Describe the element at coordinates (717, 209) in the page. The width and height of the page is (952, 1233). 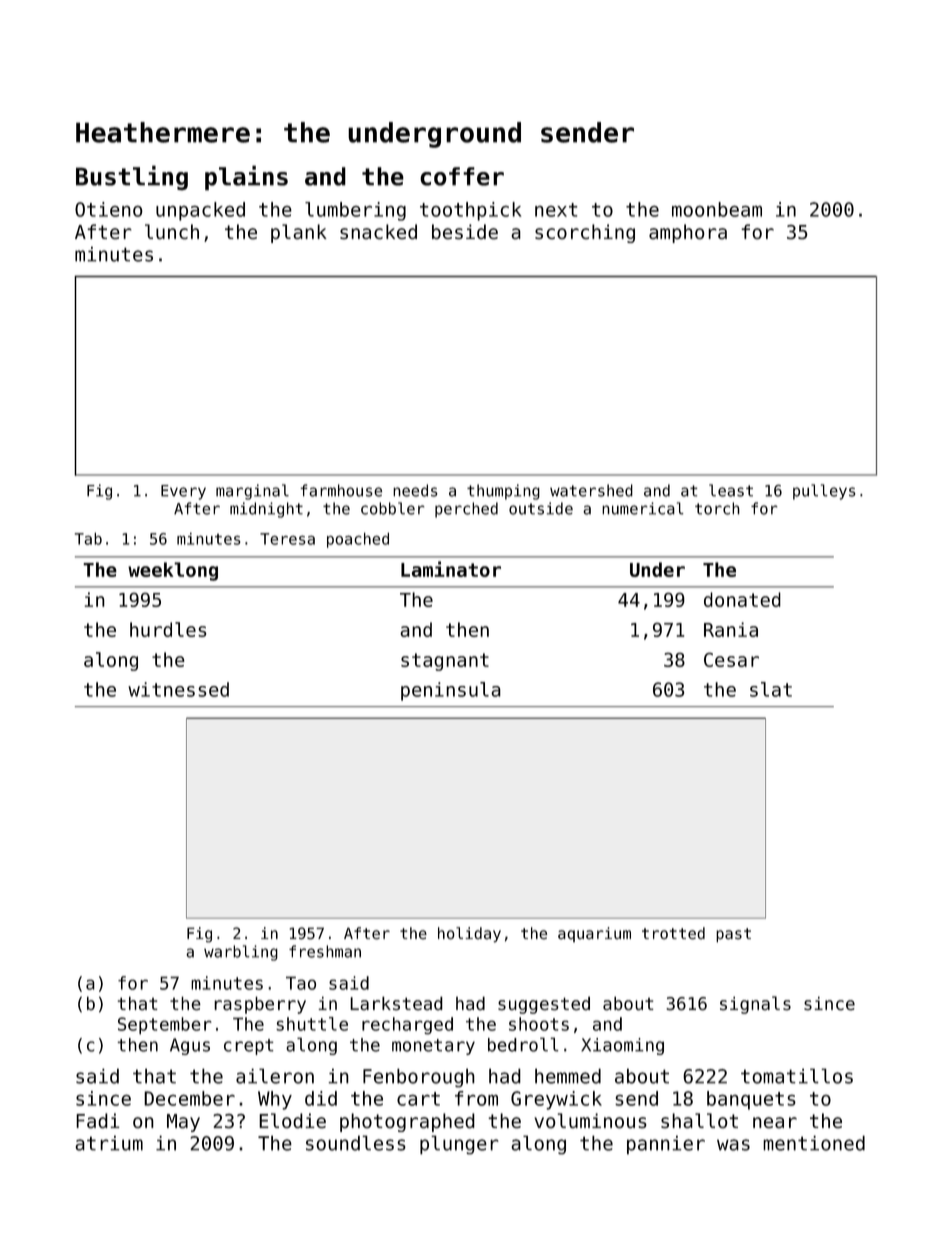
I see `moonbeam` at that location.
